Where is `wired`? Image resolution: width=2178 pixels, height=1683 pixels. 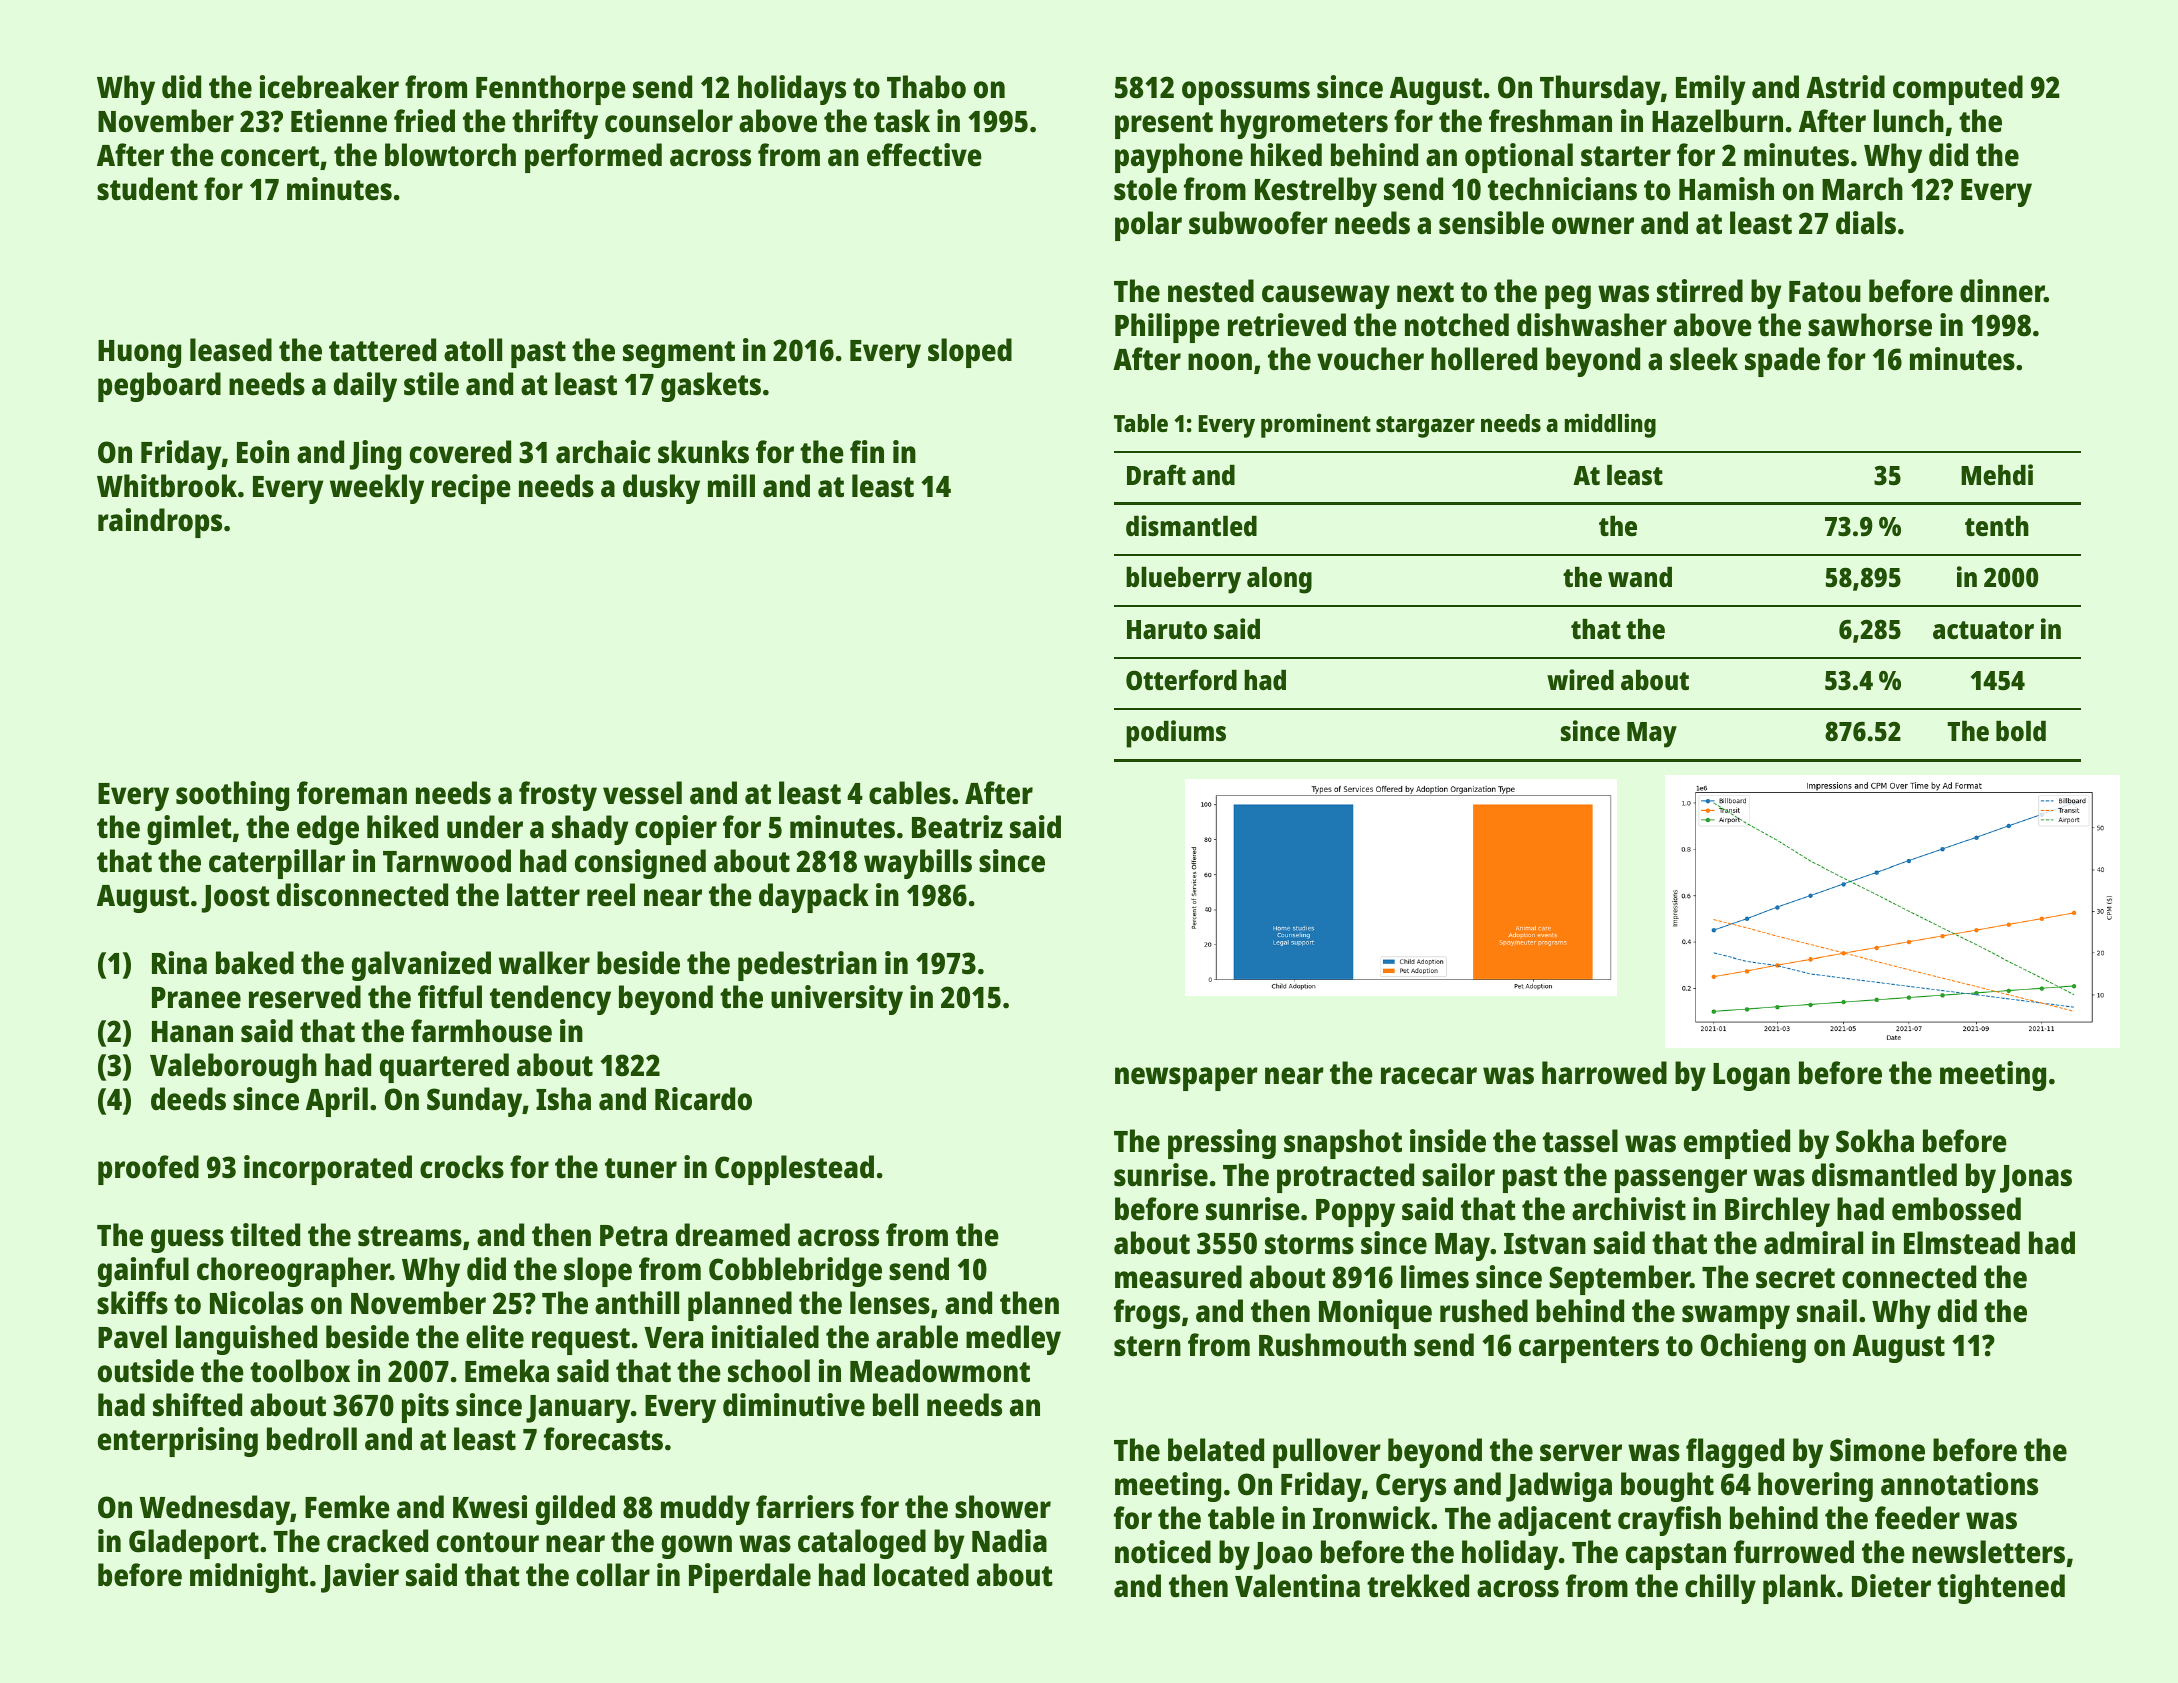 wired is located at coordinates (1580, 680).
